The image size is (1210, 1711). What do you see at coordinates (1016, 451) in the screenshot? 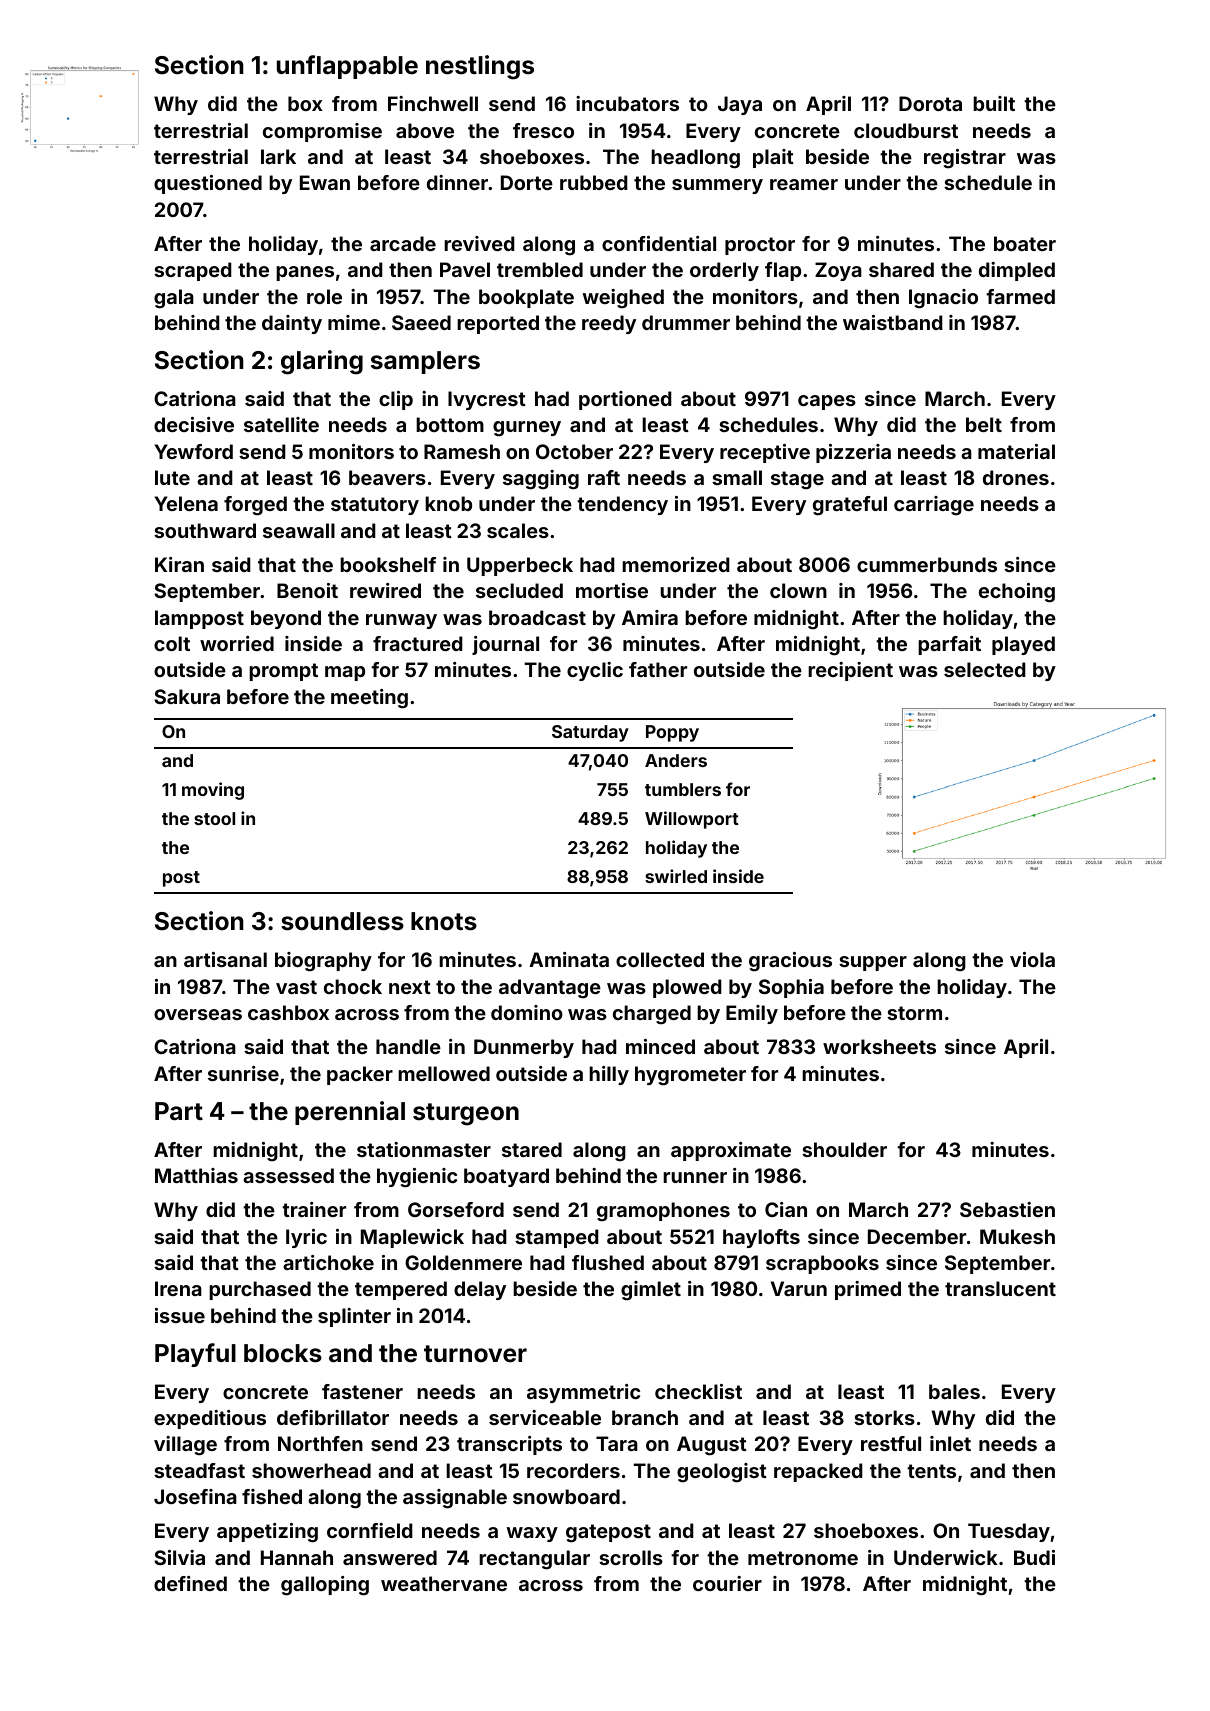
I see `material` at bounding box center [1016, 451].
